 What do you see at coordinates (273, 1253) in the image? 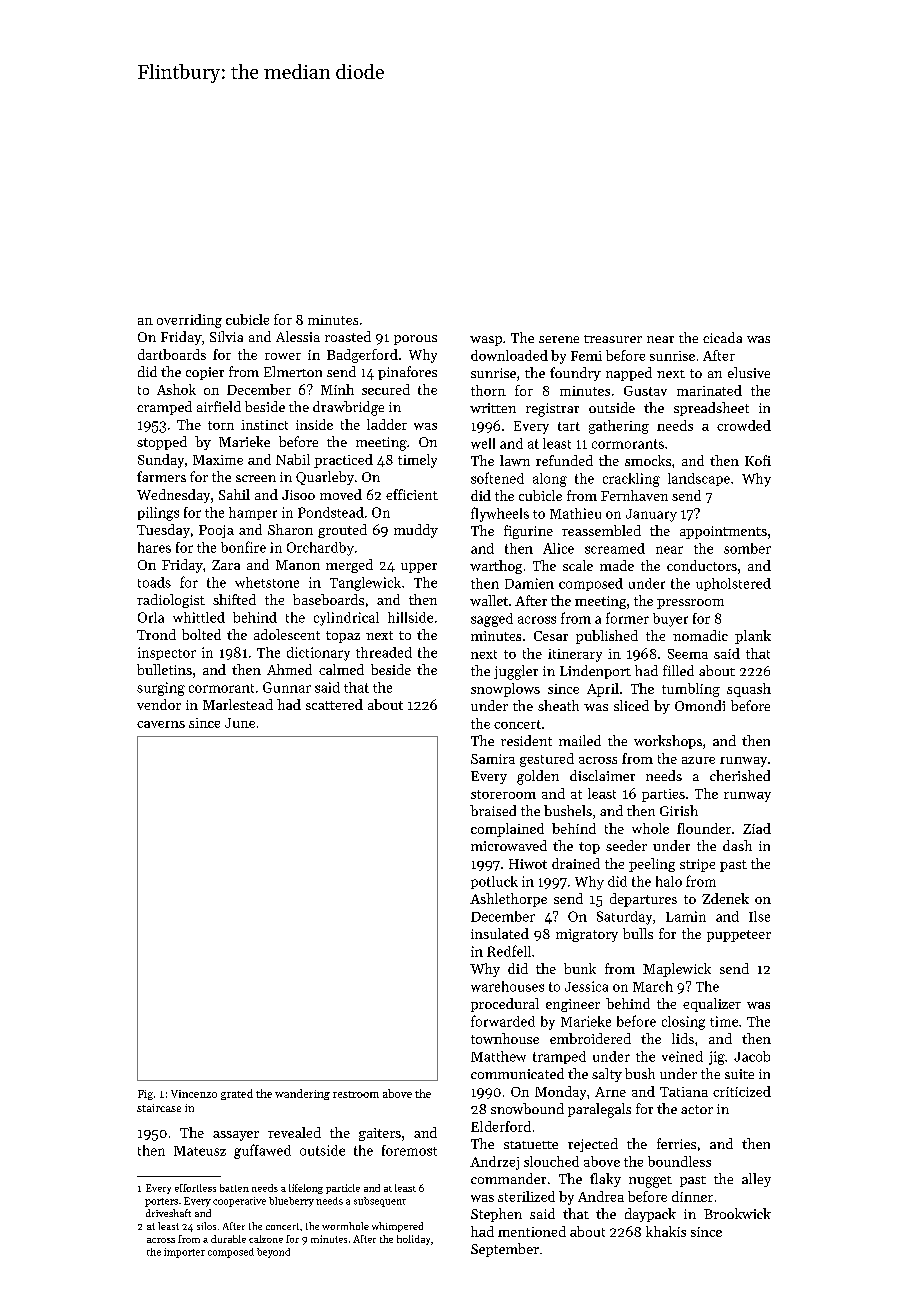
I see `beyond` at bounding box center [273, 1253].
